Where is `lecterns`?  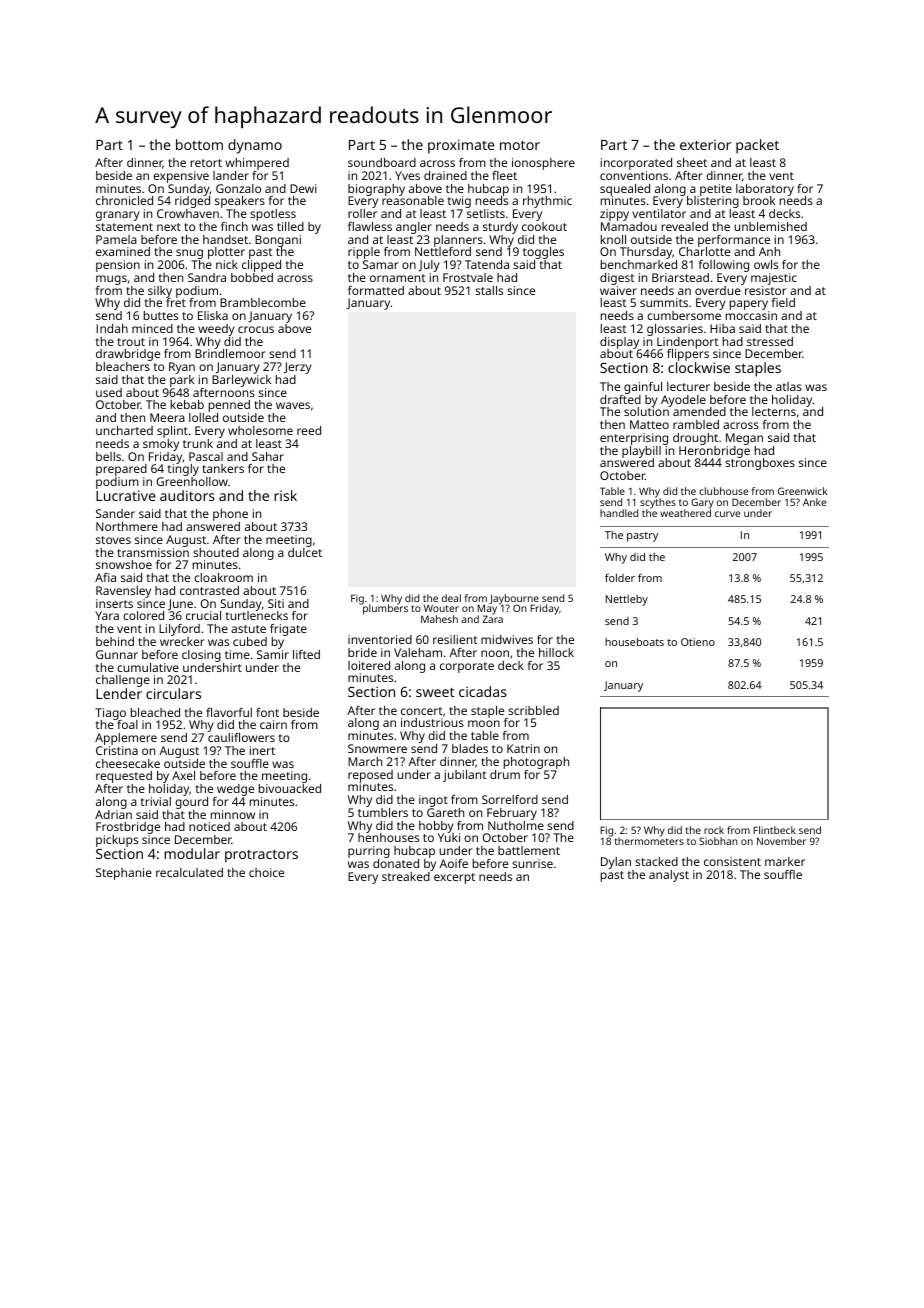 lecterns is located at coordinates (774, 411).
